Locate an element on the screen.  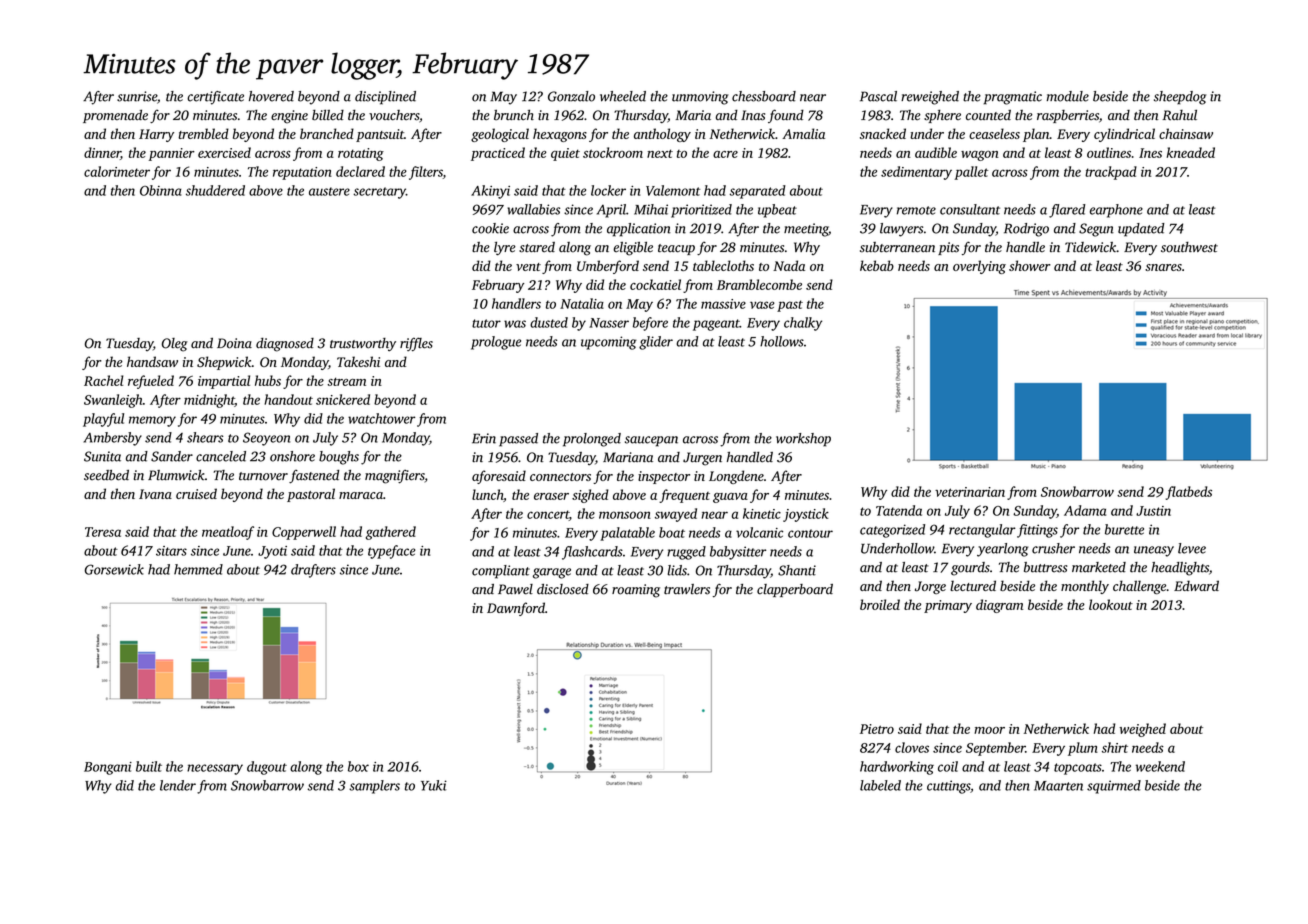
roaming is located at coordinates (636, 591).
